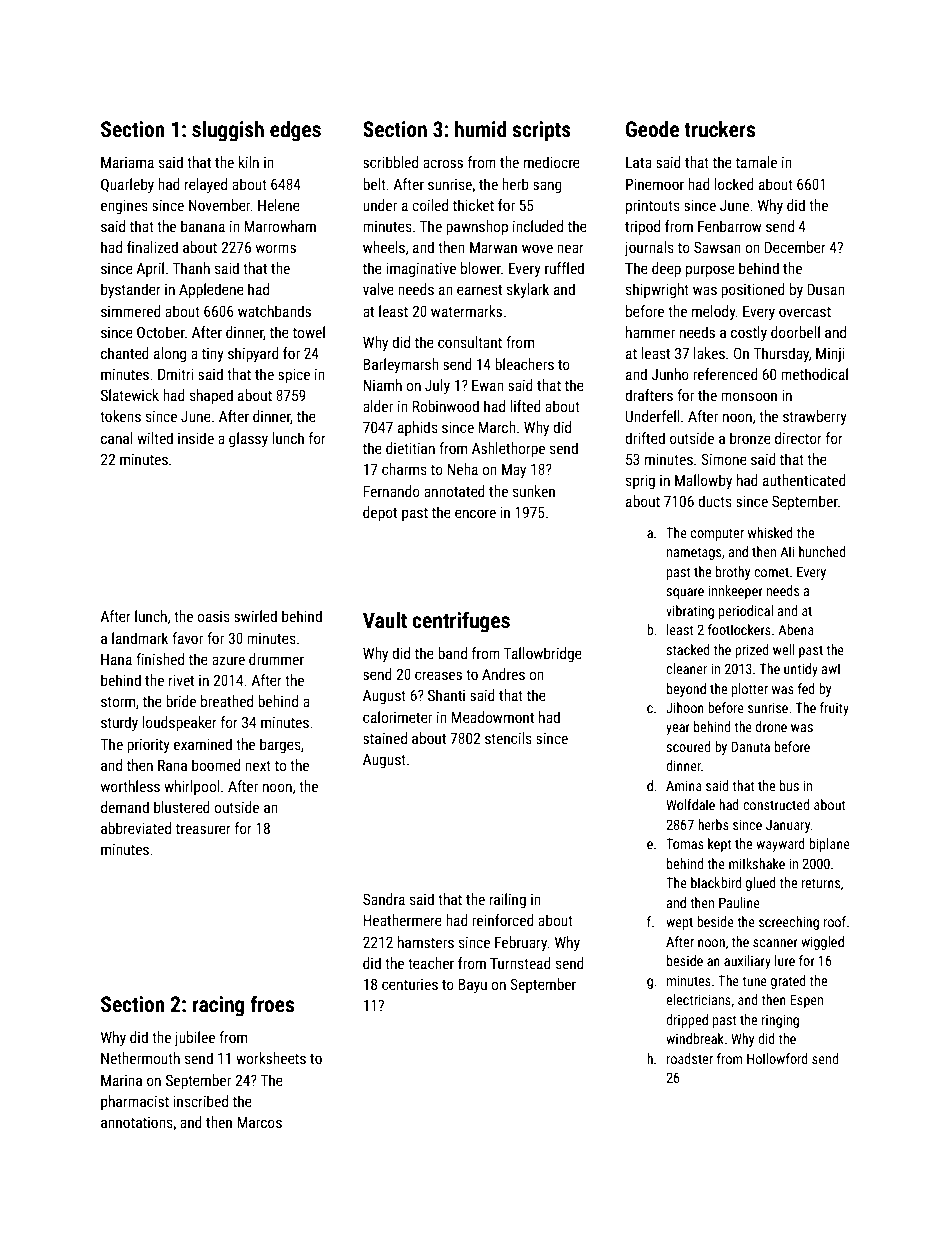 Image resolution: width=952 pixels, height=1233 pixels. What do you see at coordinates (385, 738) in the page?
I see `stained` at bounding box center [385, 738].
